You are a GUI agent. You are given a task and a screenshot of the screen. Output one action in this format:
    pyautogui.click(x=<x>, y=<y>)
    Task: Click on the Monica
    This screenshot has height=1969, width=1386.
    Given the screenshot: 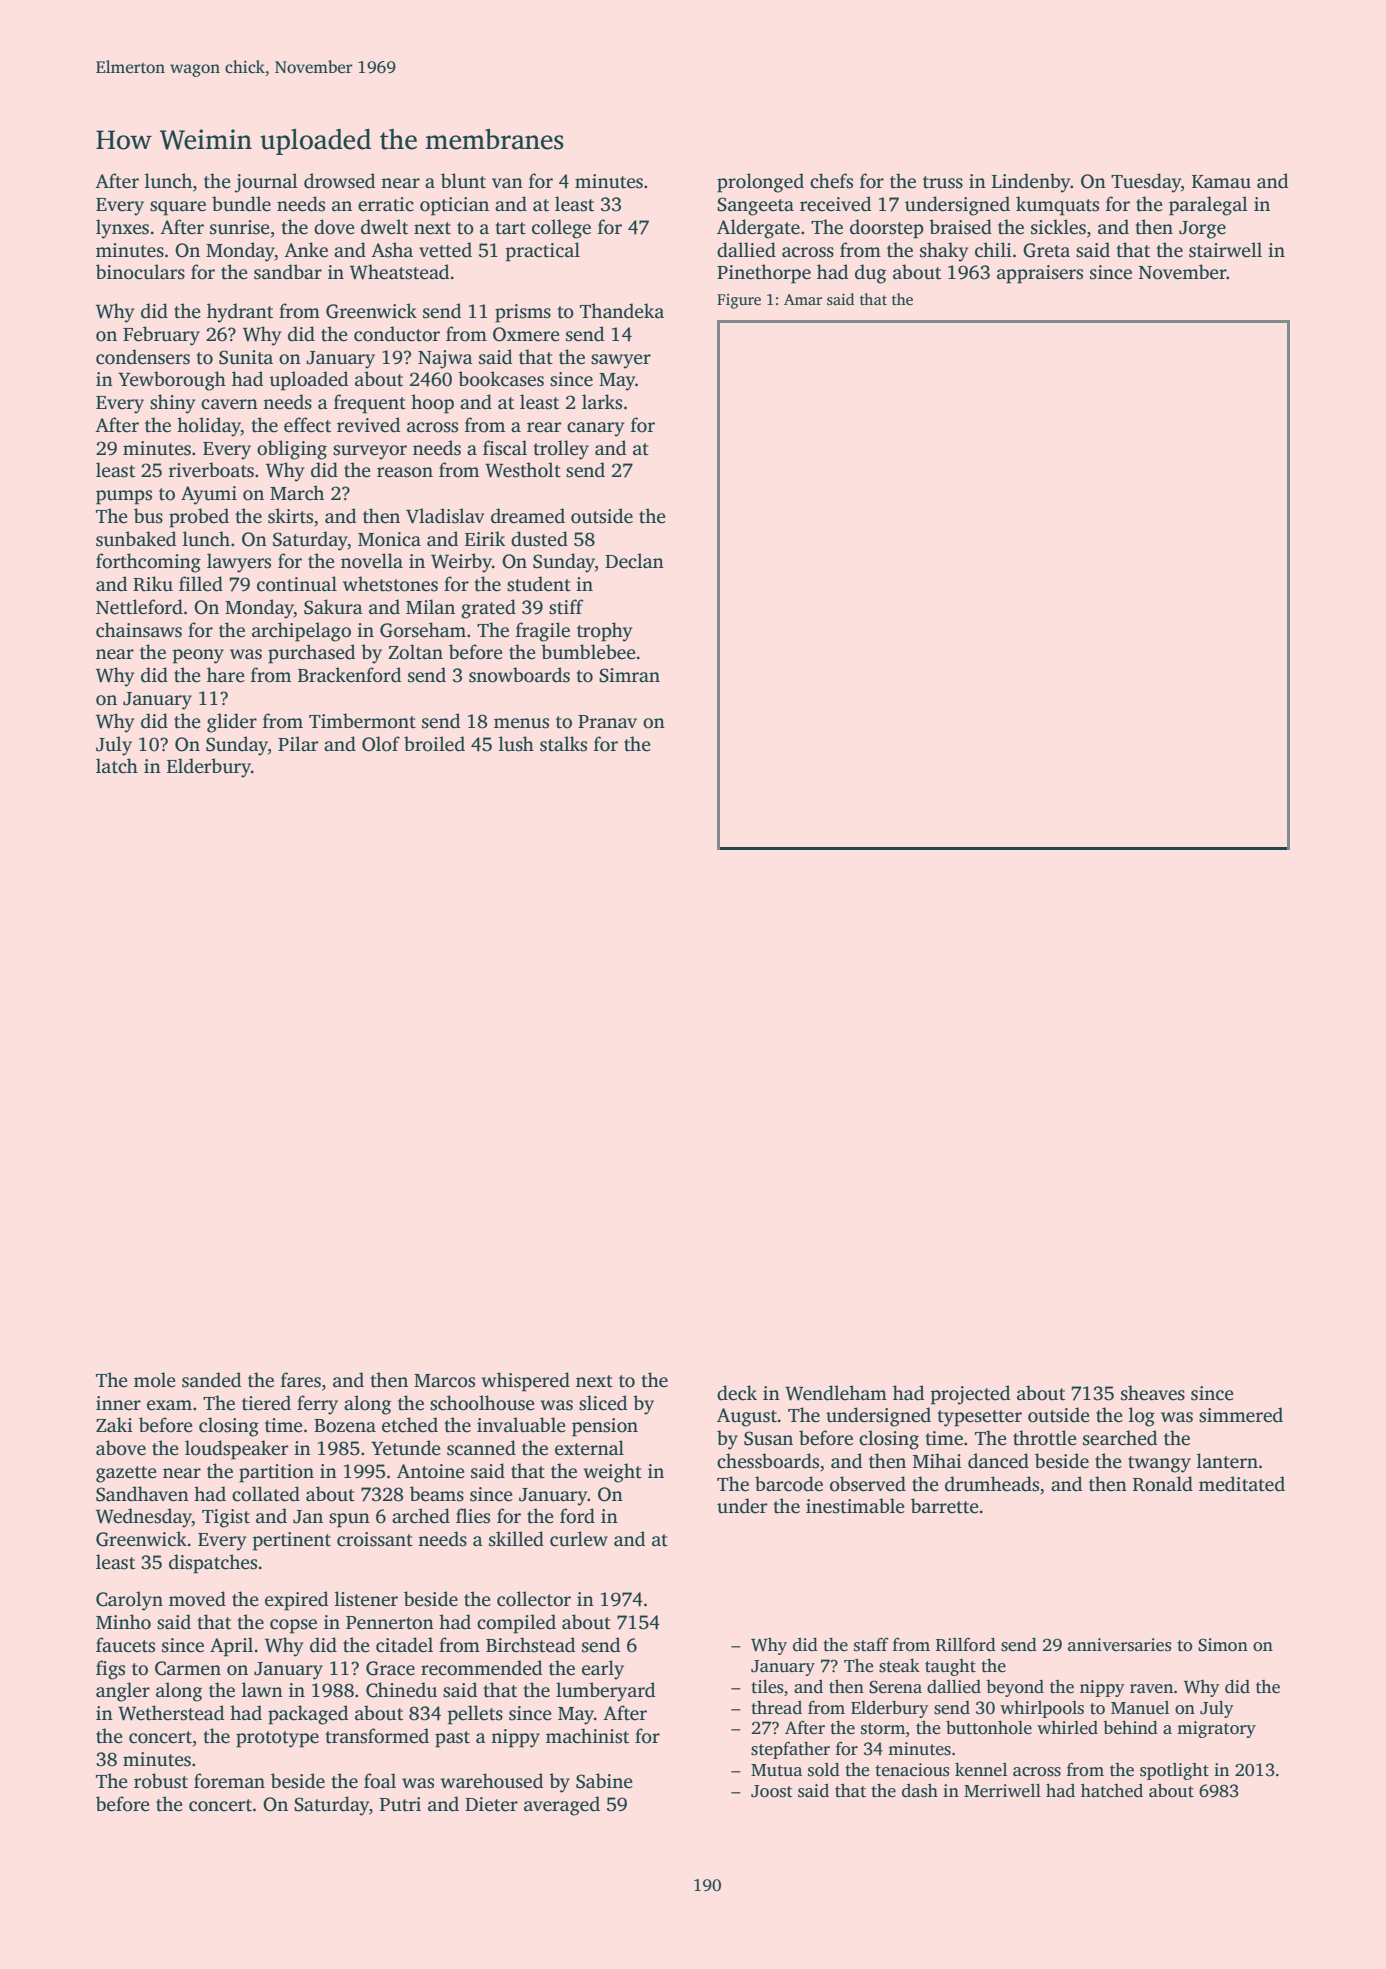 What is the action you would take?
    pyautogui.click(x=389, y=539)
